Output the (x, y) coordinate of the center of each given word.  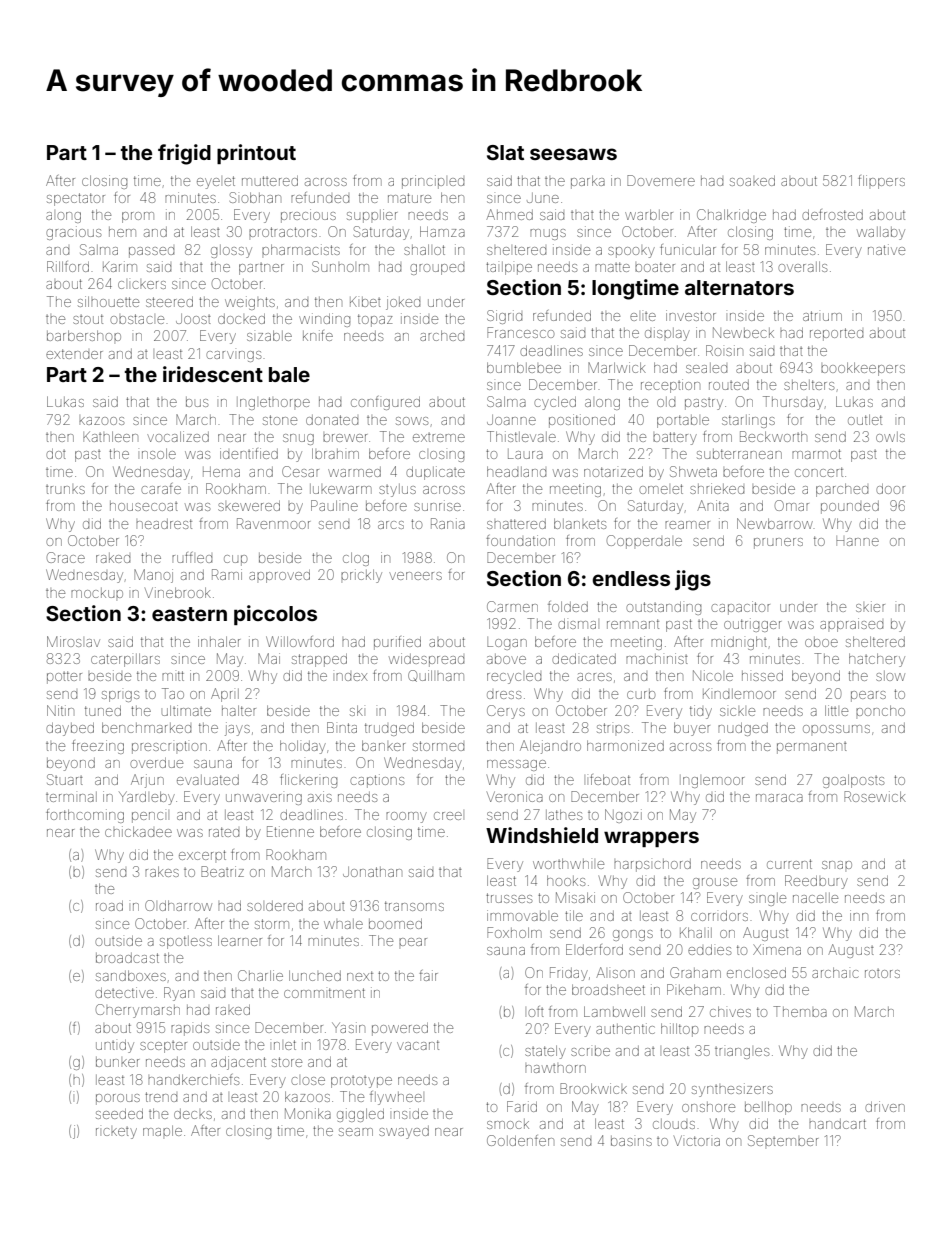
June (543, 198)
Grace (66, 557)
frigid (184, 154)
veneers (415, 576)
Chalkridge (731, 216)
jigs (693, 580)
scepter (163, 1047)
